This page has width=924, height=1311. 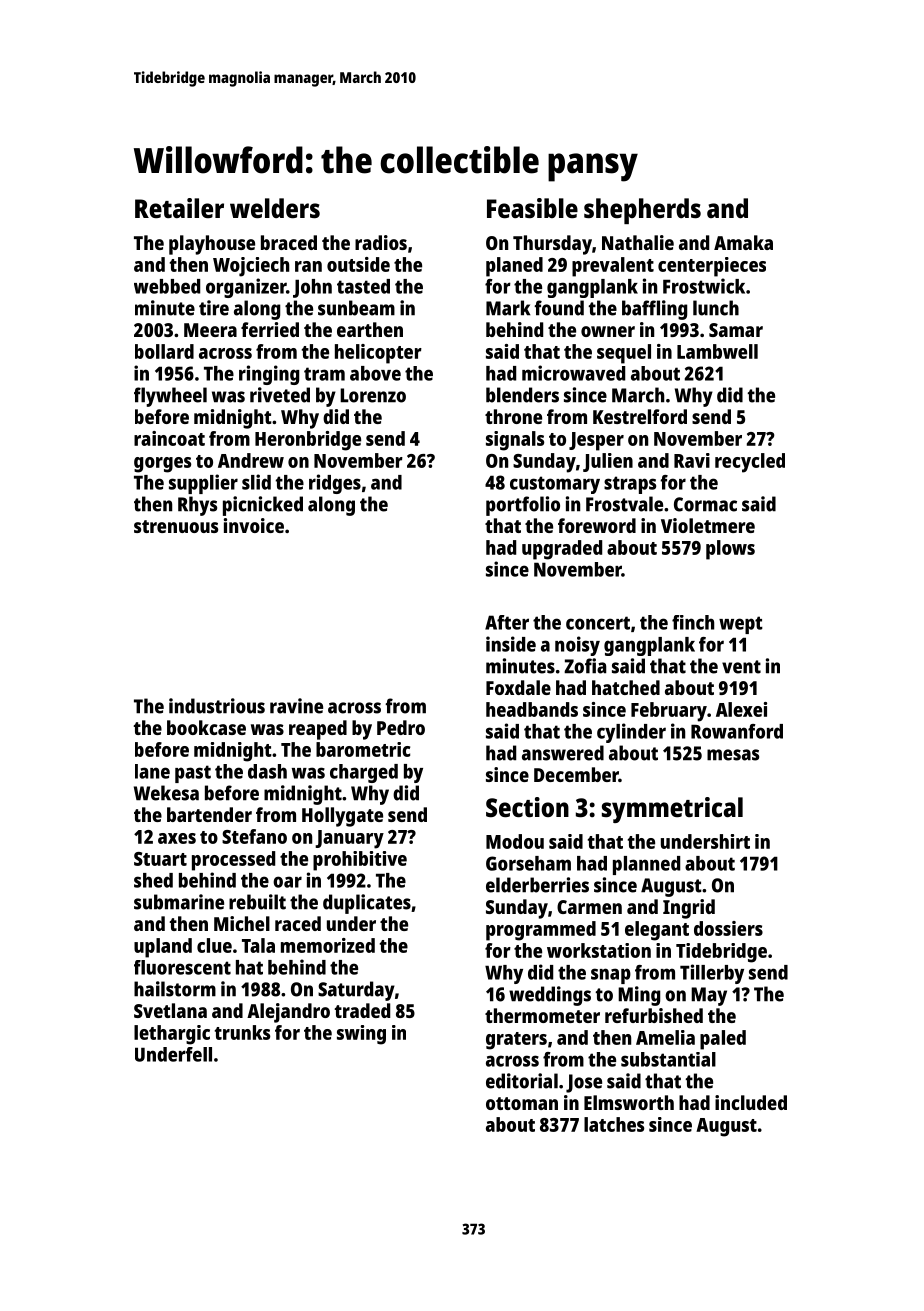 I want to click on ottoman, so click(x=522, y=1103).
